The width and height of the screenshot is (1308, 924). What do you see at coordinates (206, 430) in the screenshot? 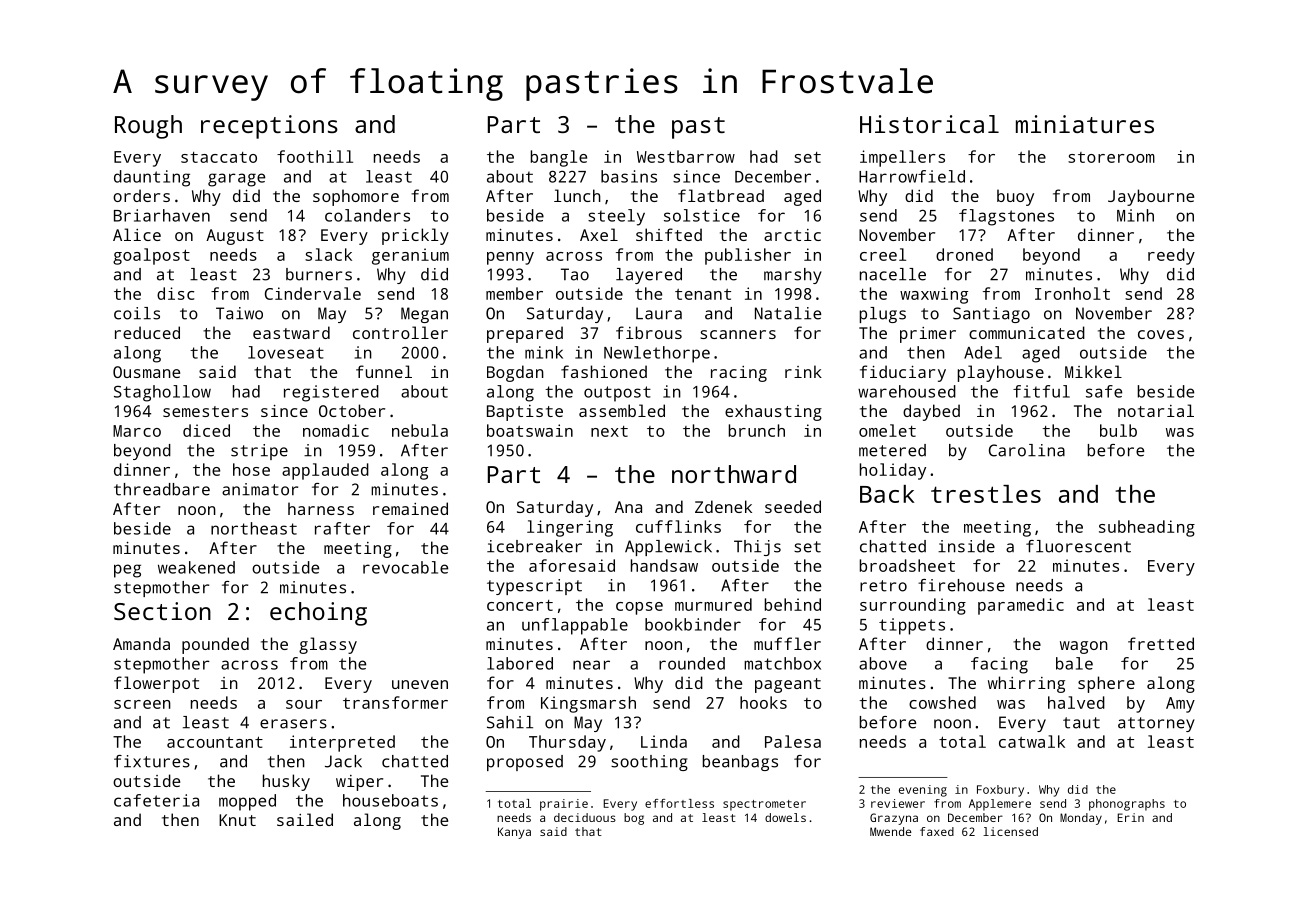
I see `diced` at bounding box center [206, 430].
